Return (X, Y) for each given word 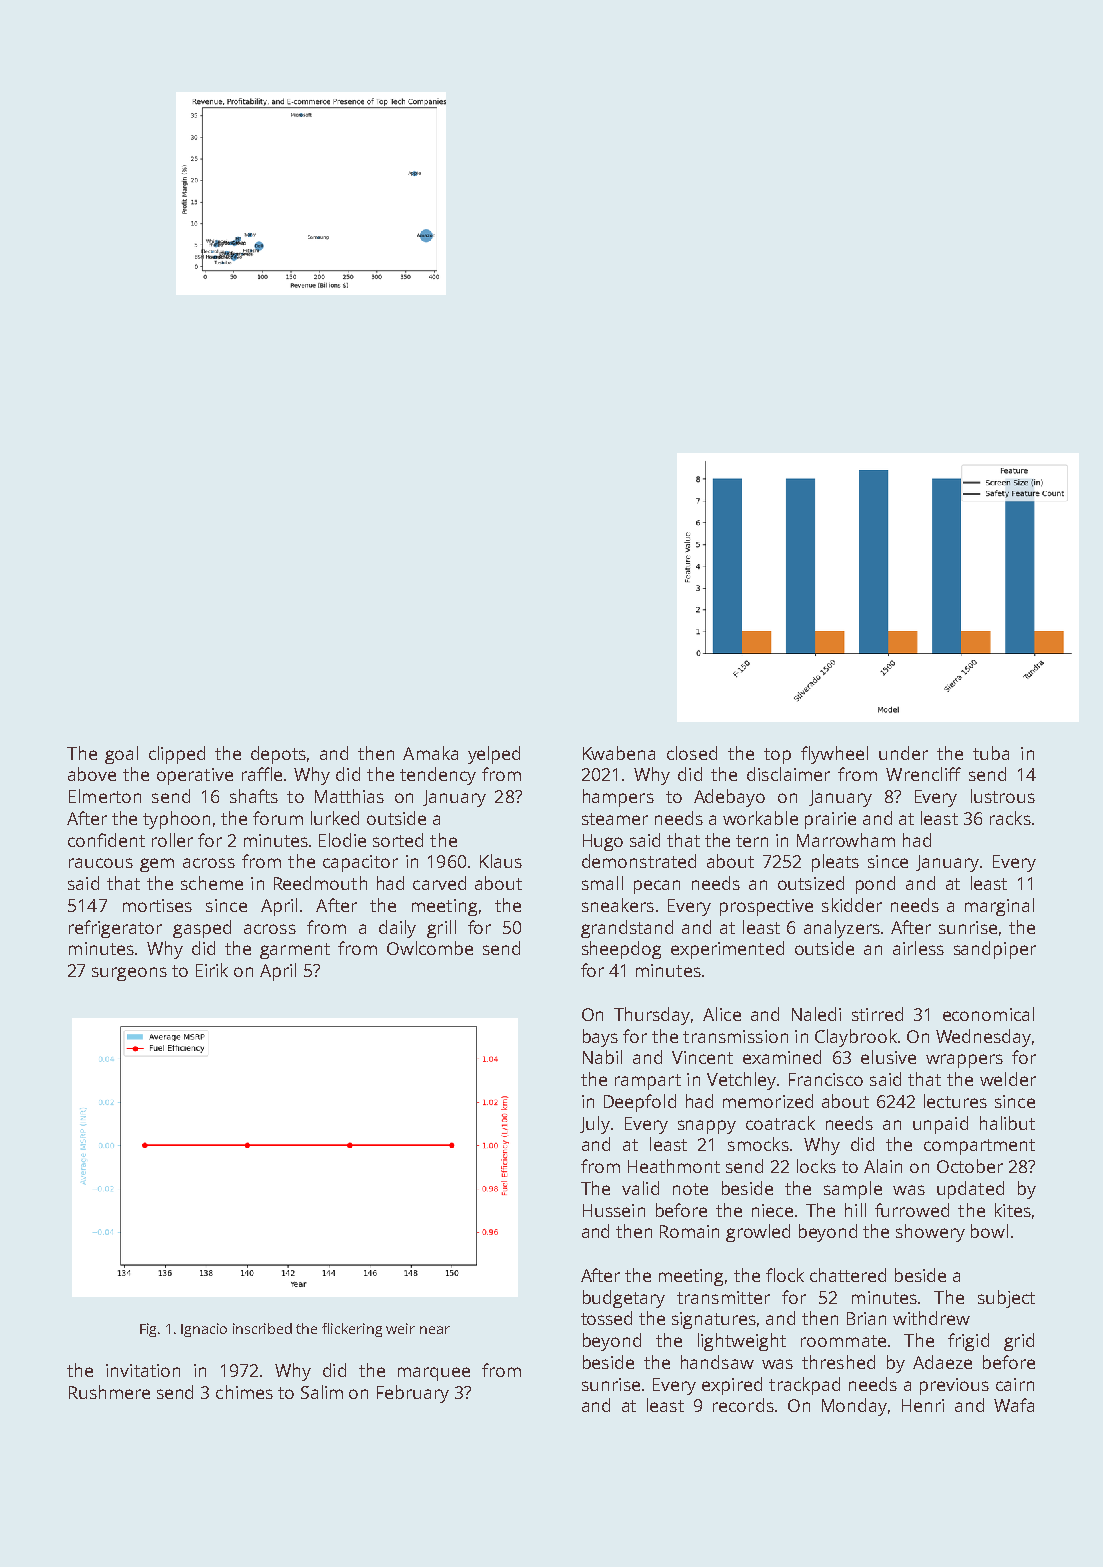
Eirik (212, 970)
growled (758, 1233)
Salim (322, 1392)
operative (195, 776)
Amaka (430, 753)
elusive (888, 1057)
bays (600, 1038)
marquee (434, 1374)
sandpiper (995, 950)
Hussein (614, 1210)
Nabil (602, 1057)
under (903, 753)
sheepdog (621, 950)
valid (640, 1188)
